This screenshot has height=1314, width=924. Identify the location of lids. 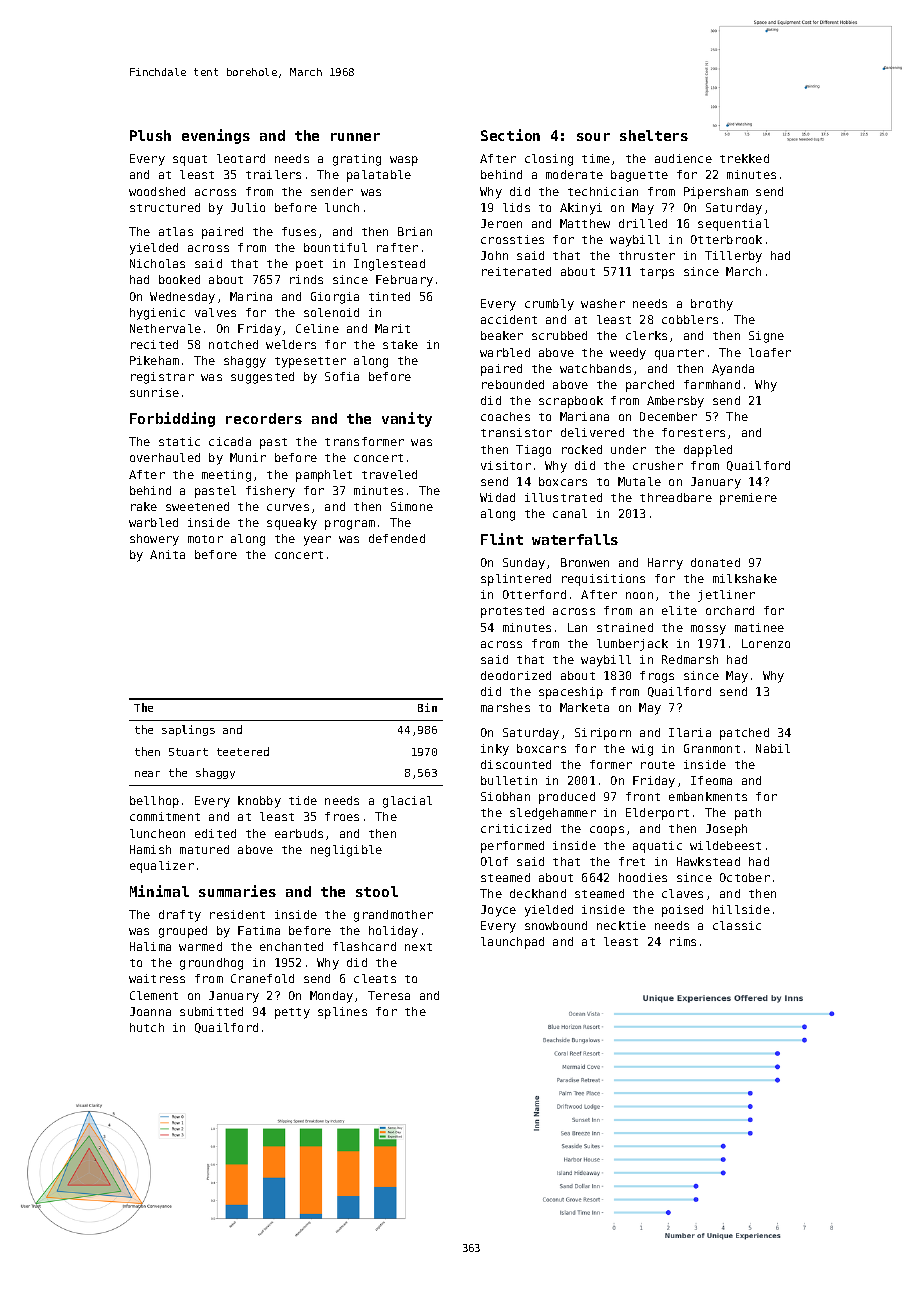
(516, 207).
